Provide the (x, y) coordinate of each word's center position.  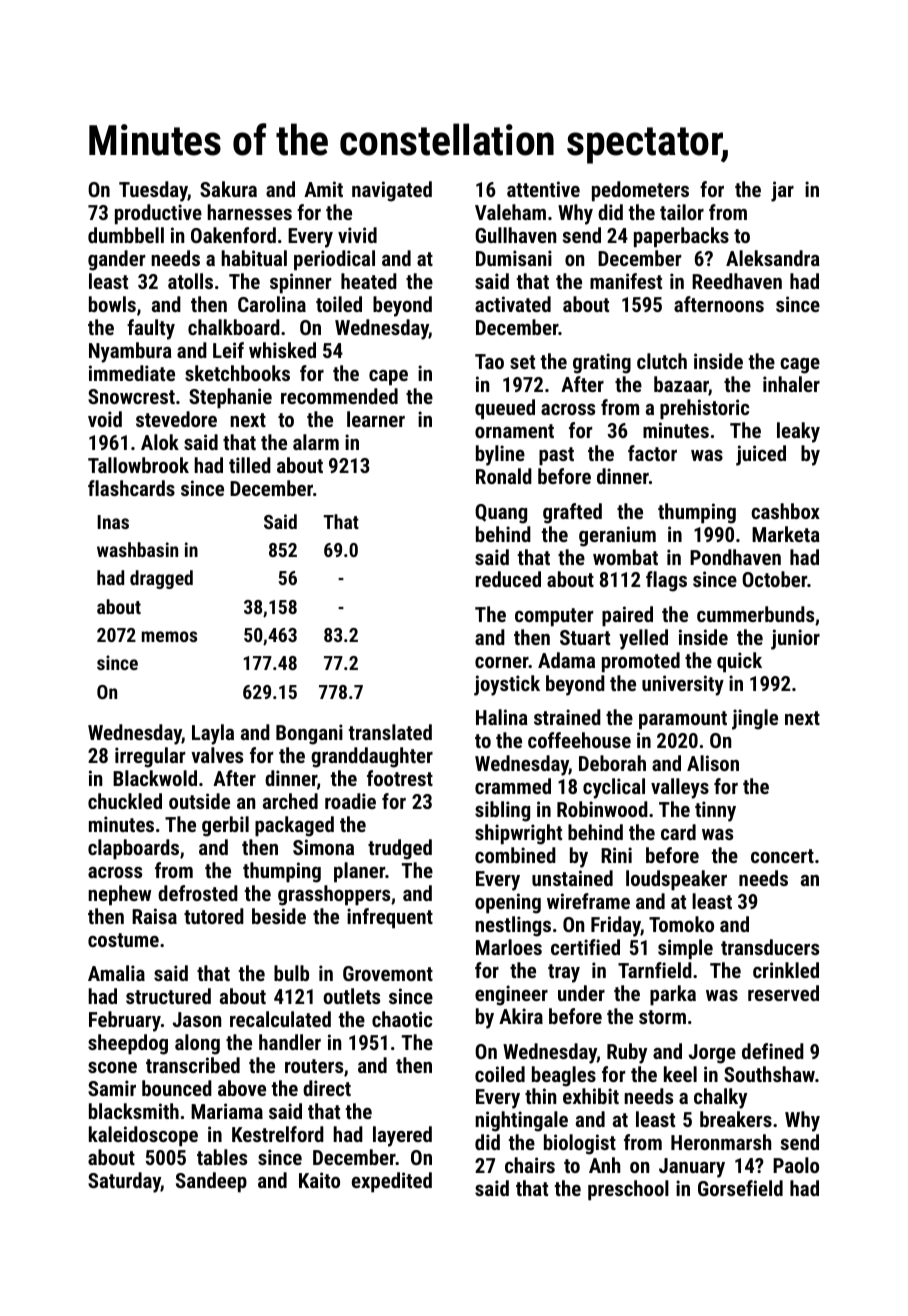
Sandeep (211, 1182)
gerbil (225, 826)
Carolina (272, 304)
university (683, 685)
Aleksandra (773, 258)
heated (369, 281)
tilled (250, 465)
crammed (513, 786)
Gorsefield (740, 1188)
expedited (392, 1182)
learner (376, 419)
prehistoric (704, 409)
